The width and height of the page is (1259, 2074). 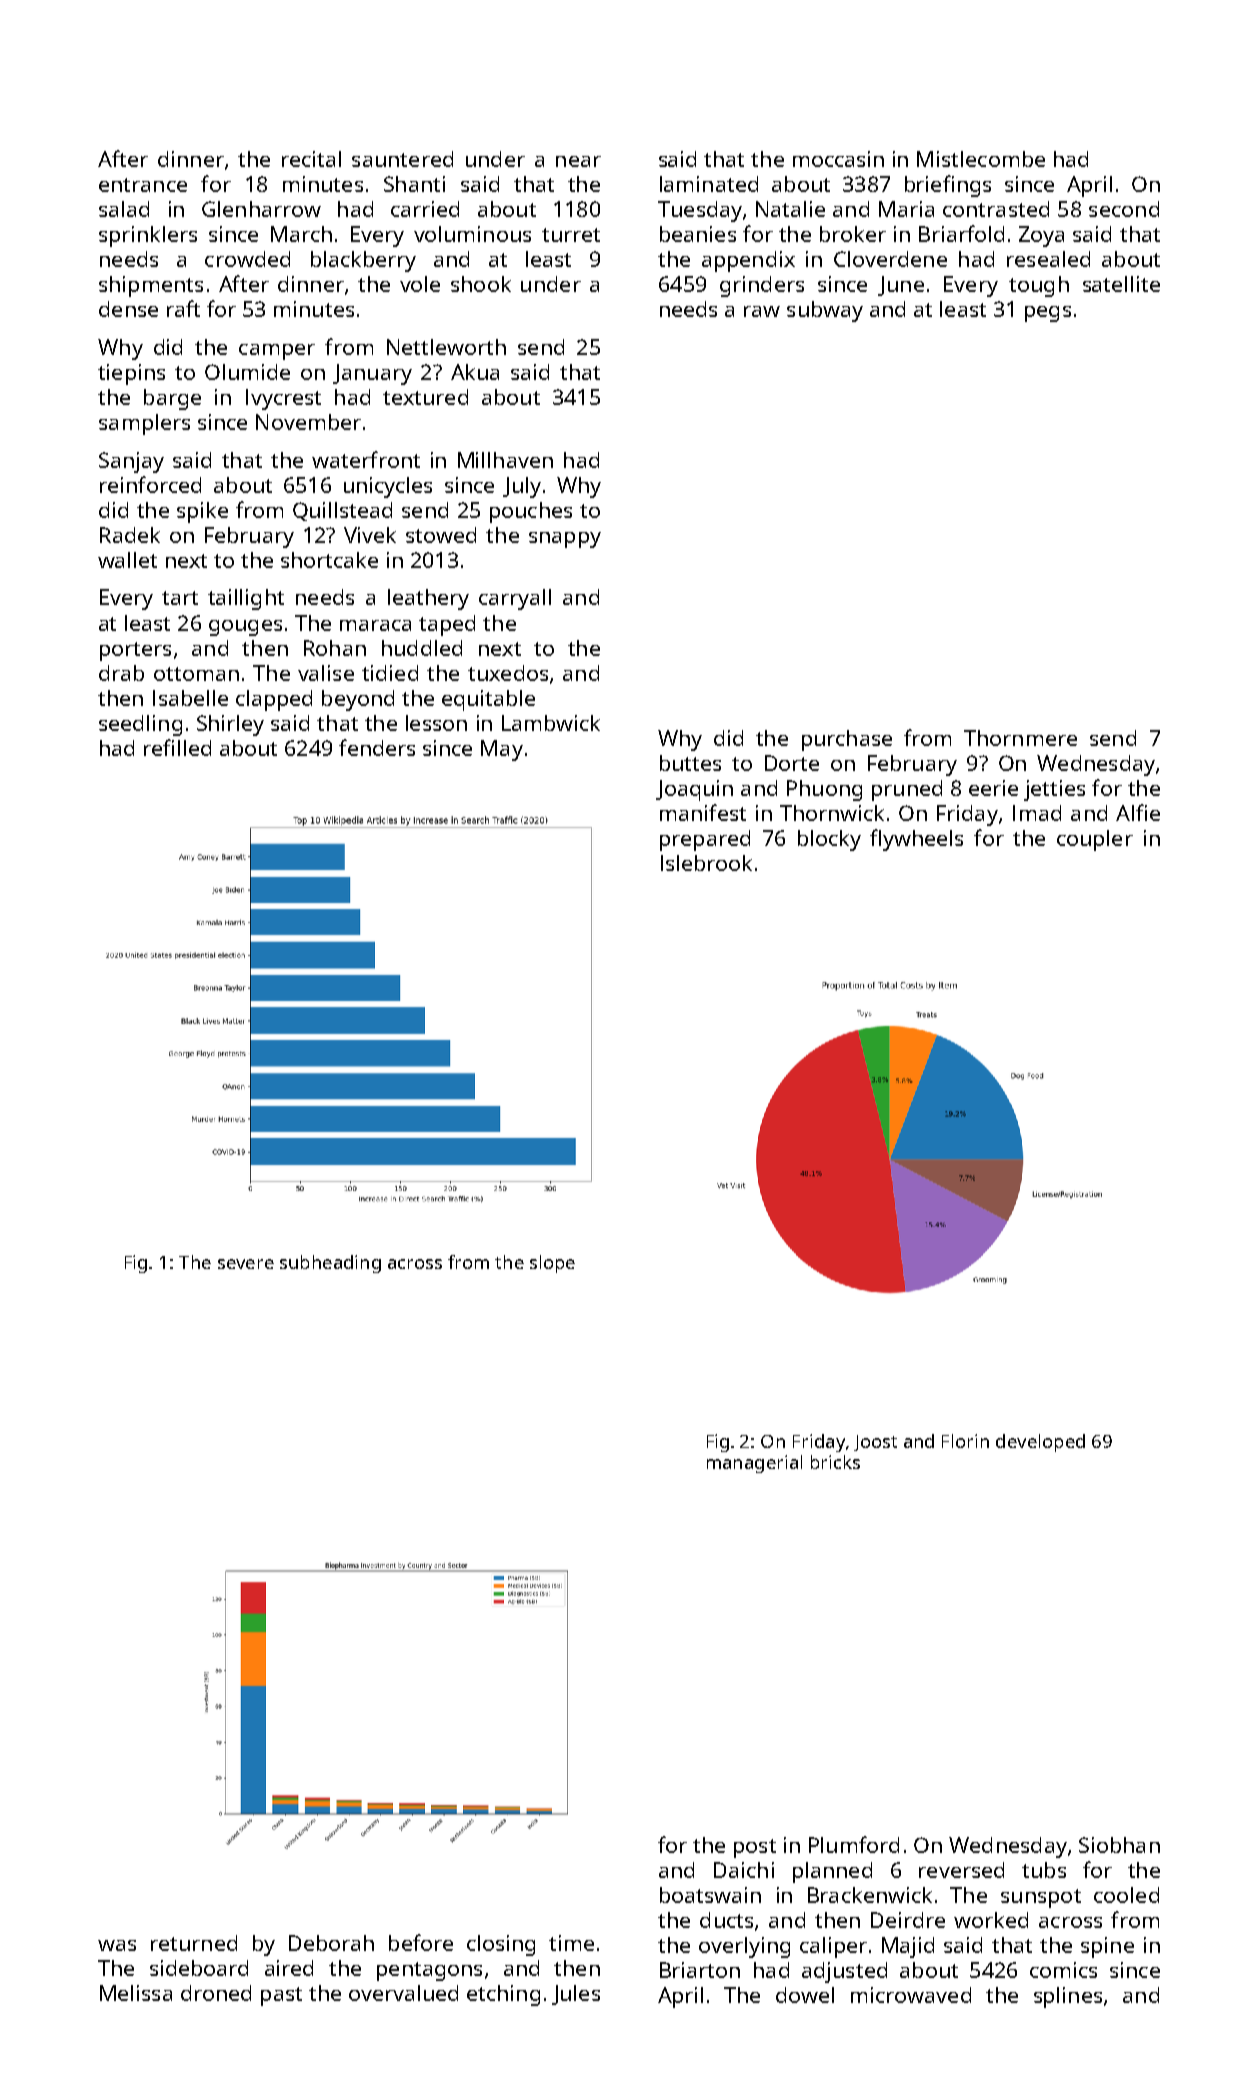 What do you see at coordinates (329, 560) in the page?
I see `shortcake` at bounding box center [329, 560].
